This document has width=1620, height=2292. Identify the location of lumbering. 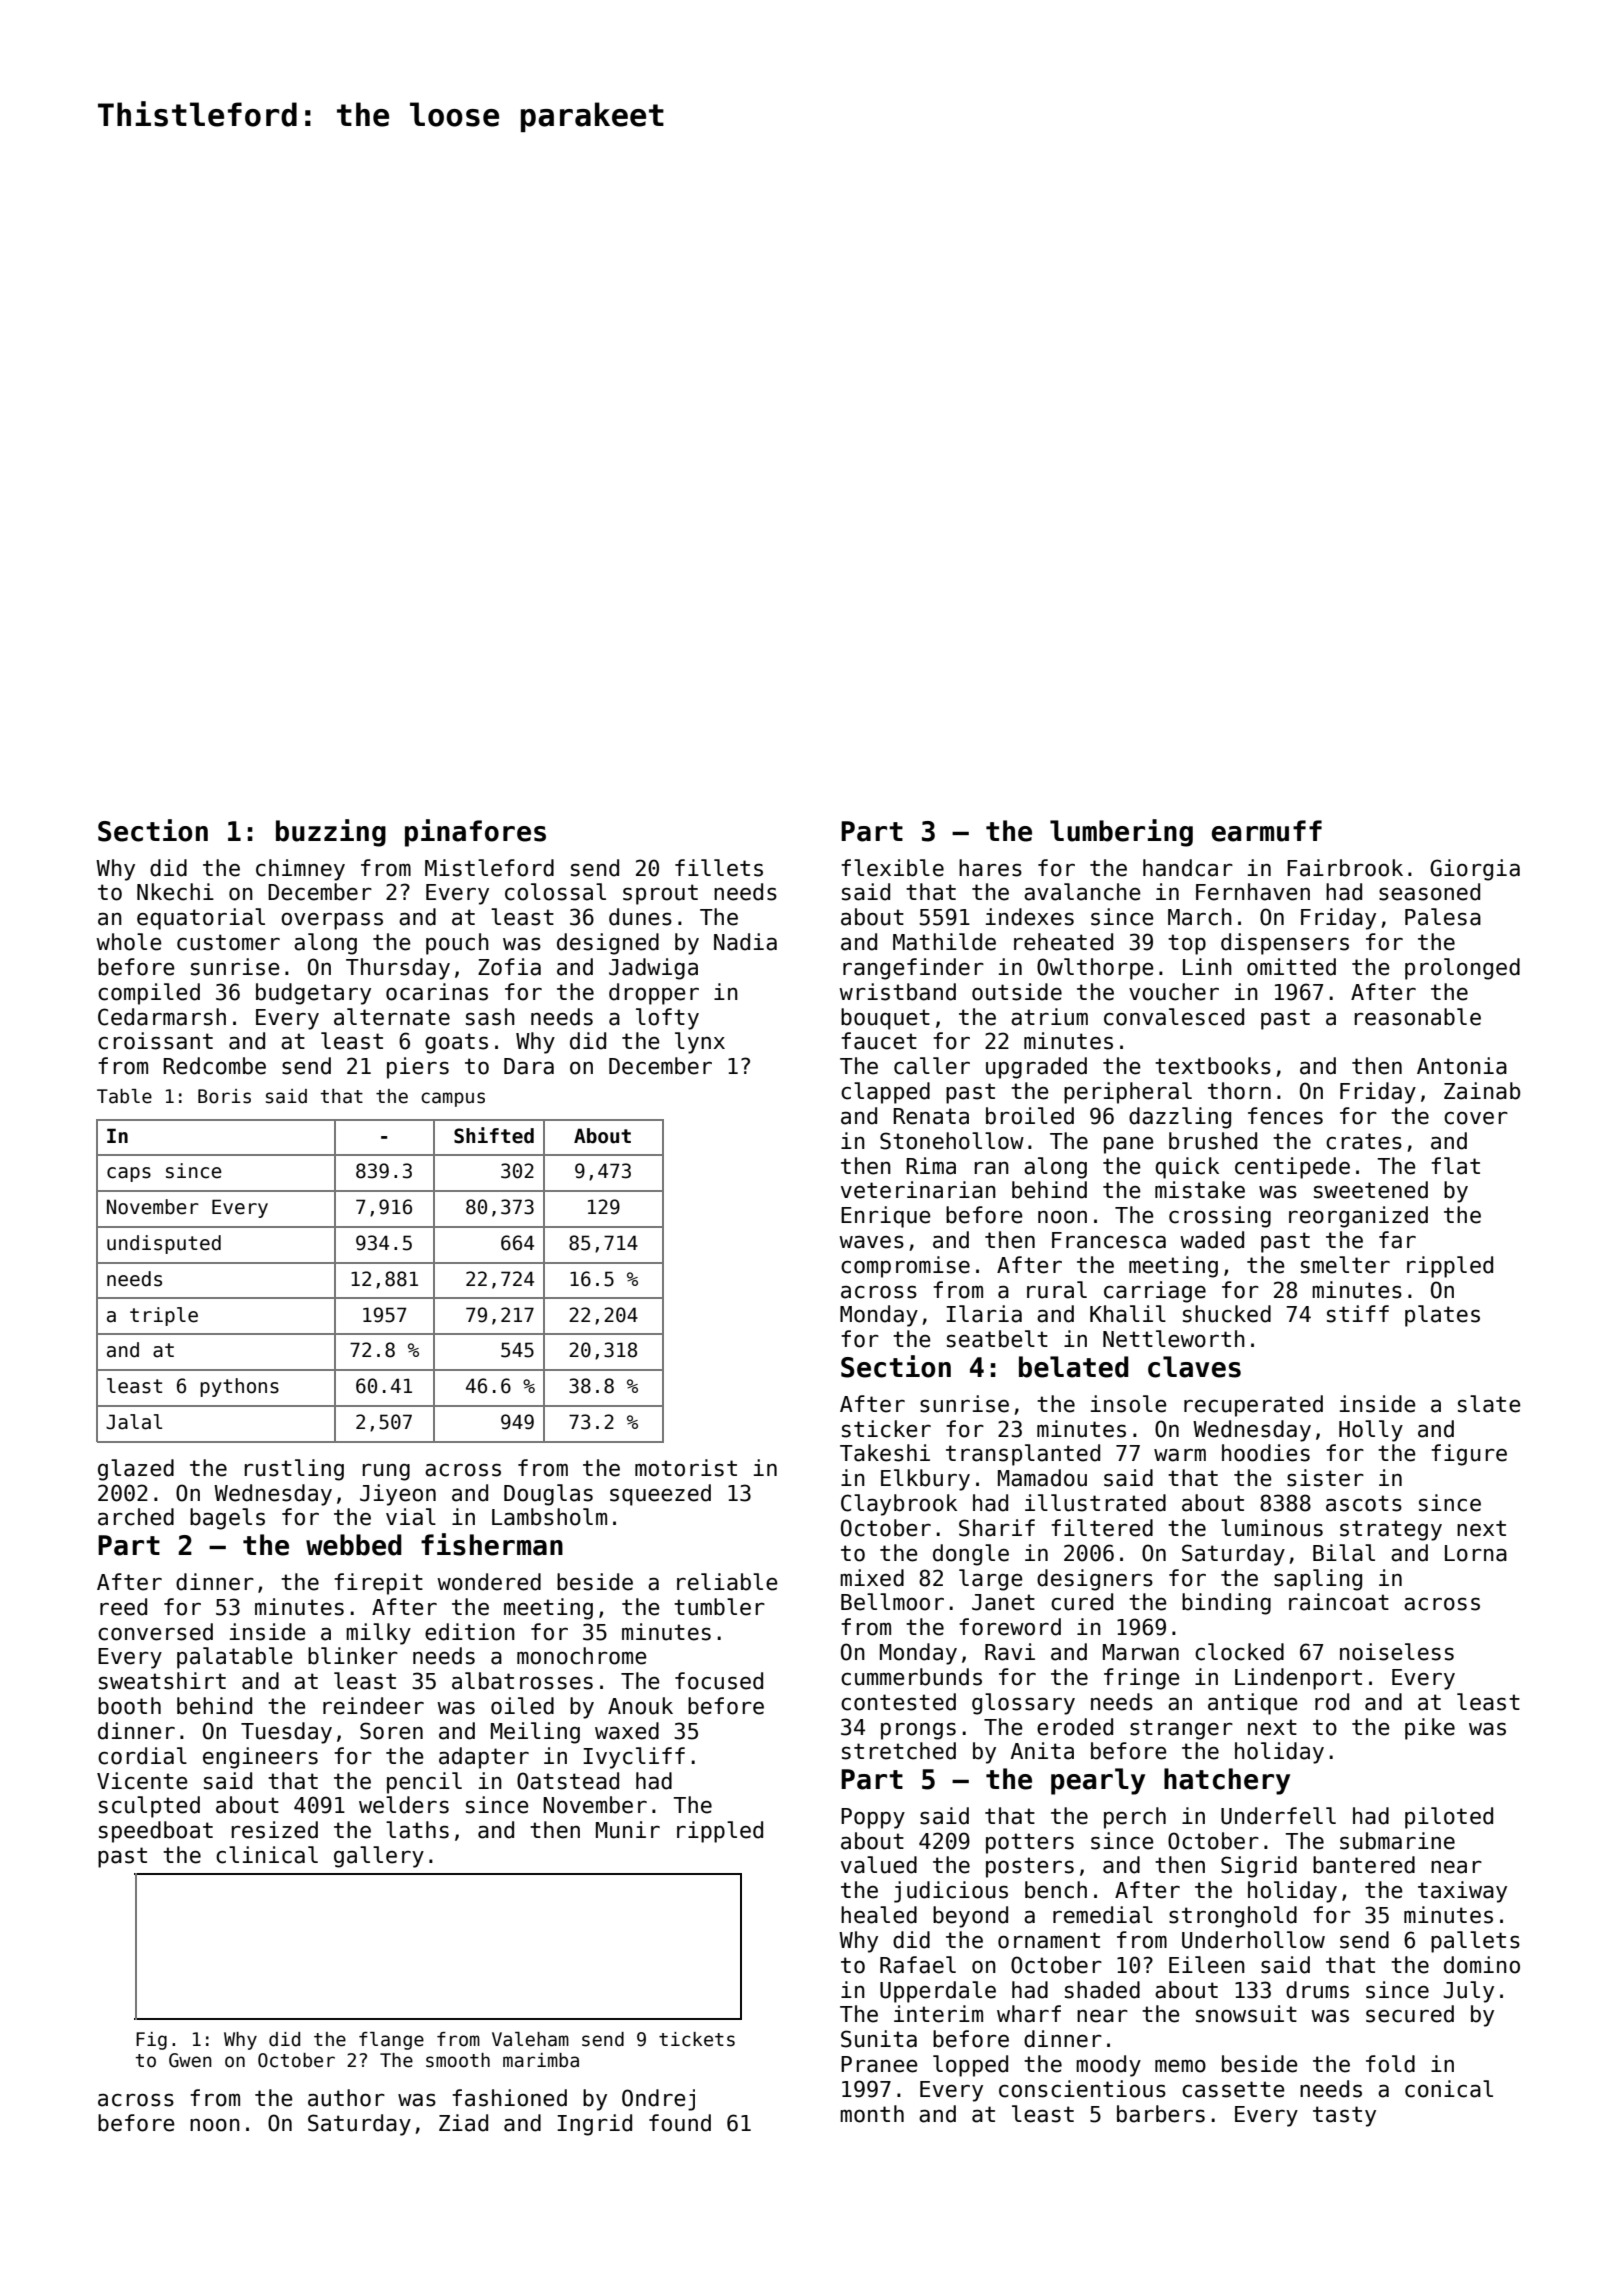
(1121, 833).
